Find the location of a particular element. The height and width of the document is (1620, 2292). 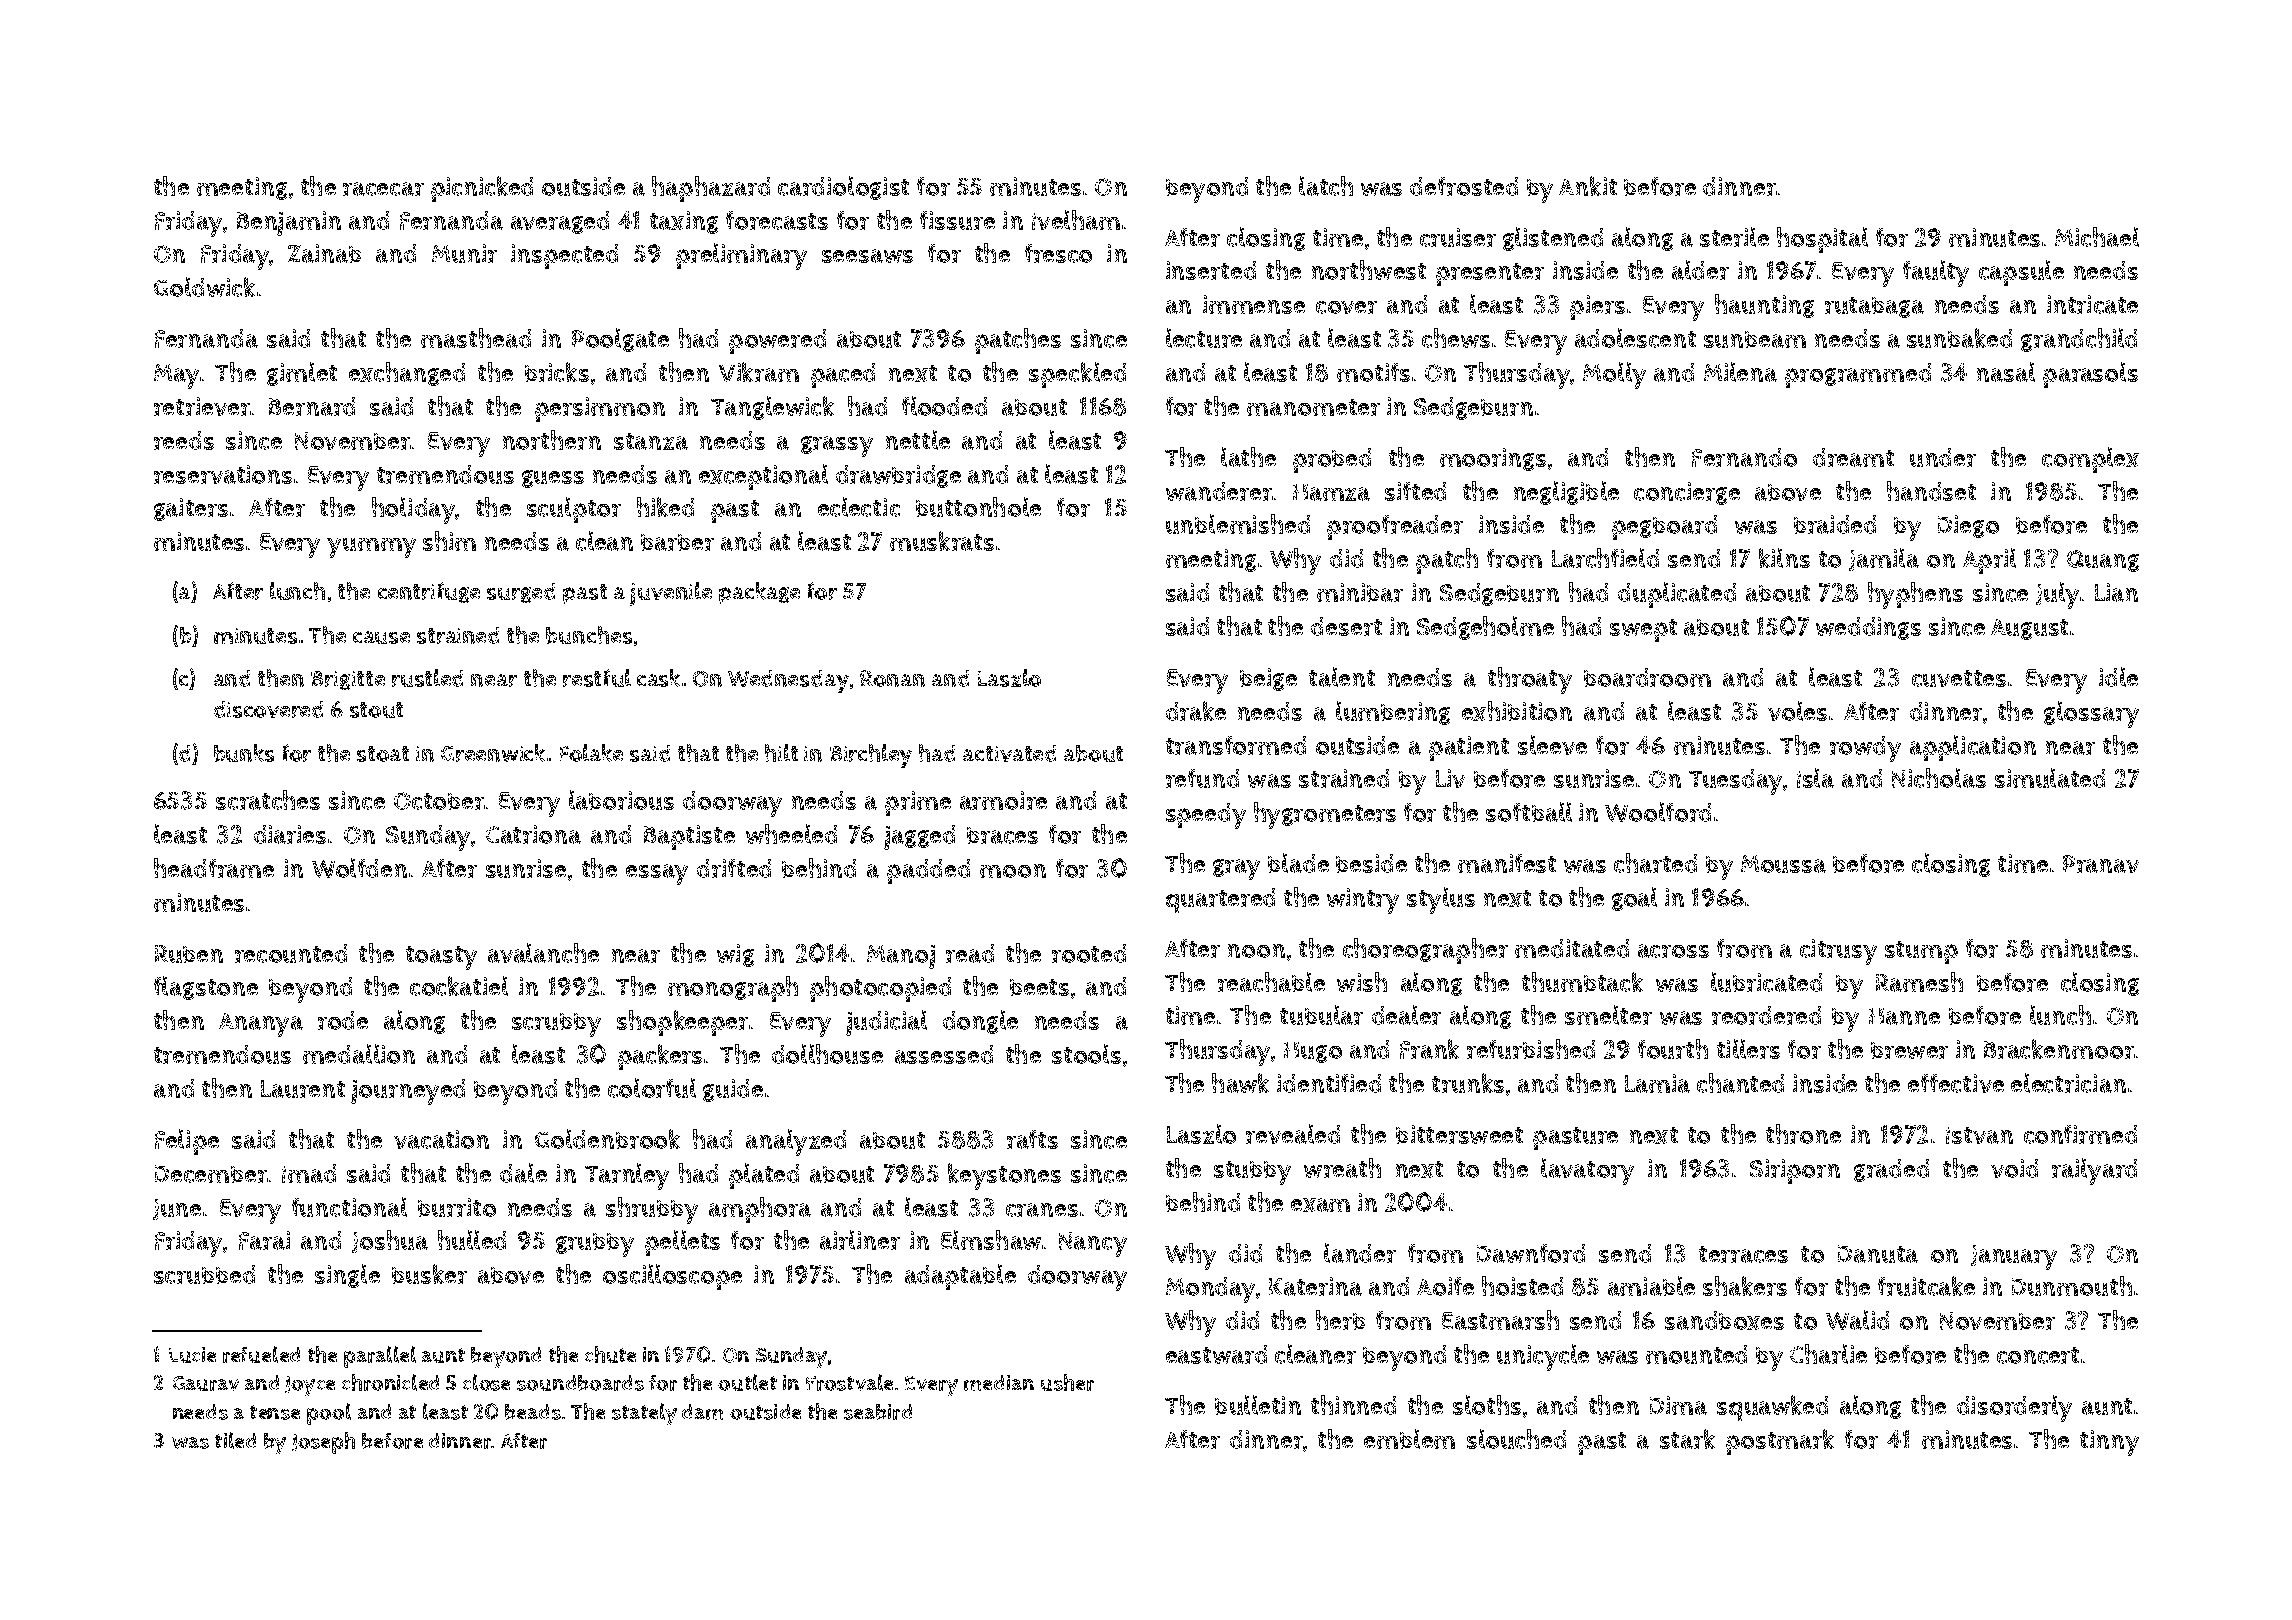

Goldenbrook is located at coordinates (607, 1139).
